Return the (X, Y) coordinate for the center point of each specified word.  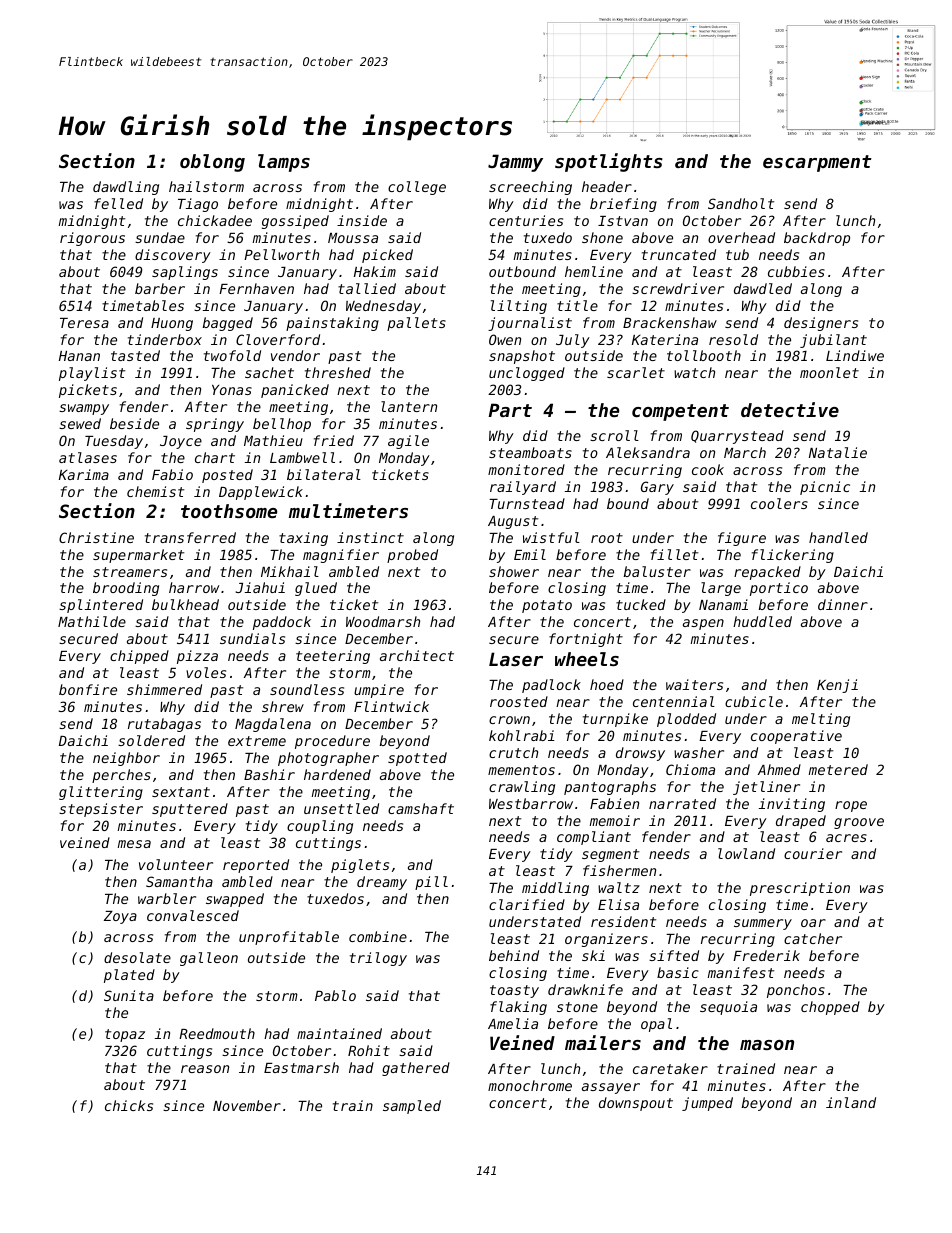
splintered (101, 606)
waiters (694, 684)
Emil (530, 554)
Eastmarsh (301, 1067)
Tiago (198, 205)
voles (206, 672)
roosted (519, 701)
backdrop (817, 239)
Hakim (375, 271)
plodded (686, 720)
